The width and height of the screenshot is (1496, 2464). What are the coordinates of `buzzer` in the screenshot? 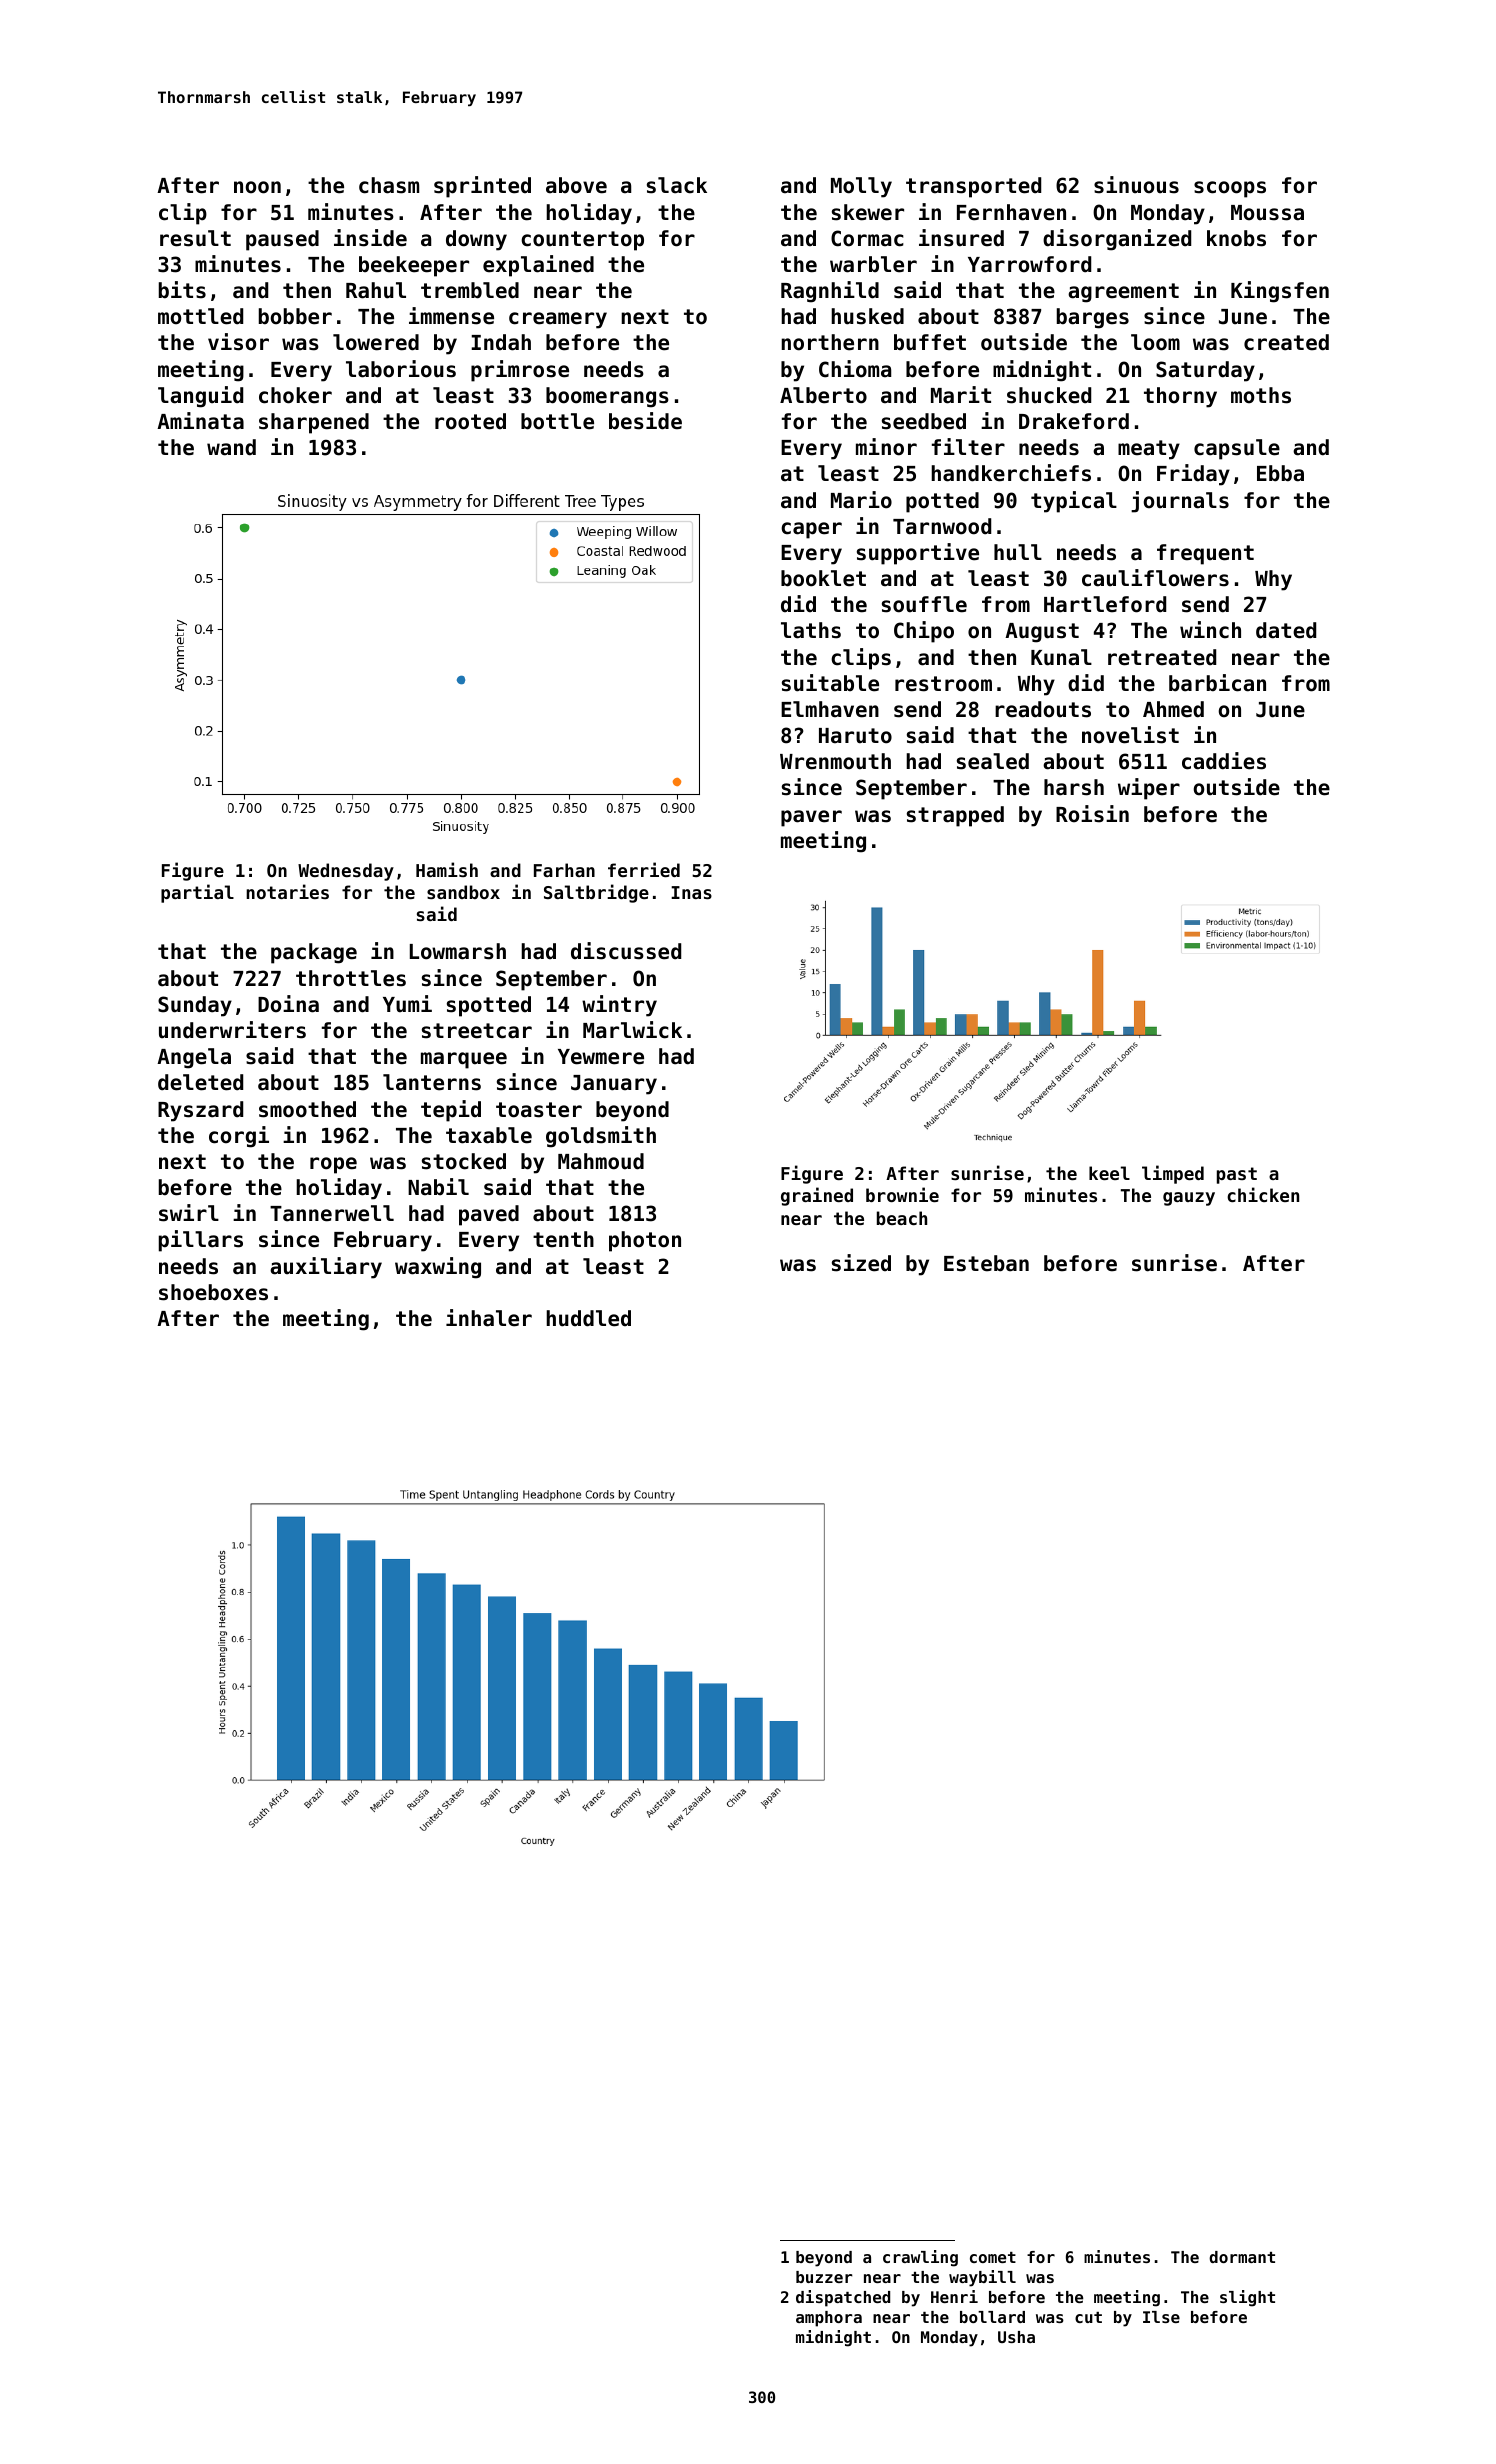 It's located at (824, 2277).
